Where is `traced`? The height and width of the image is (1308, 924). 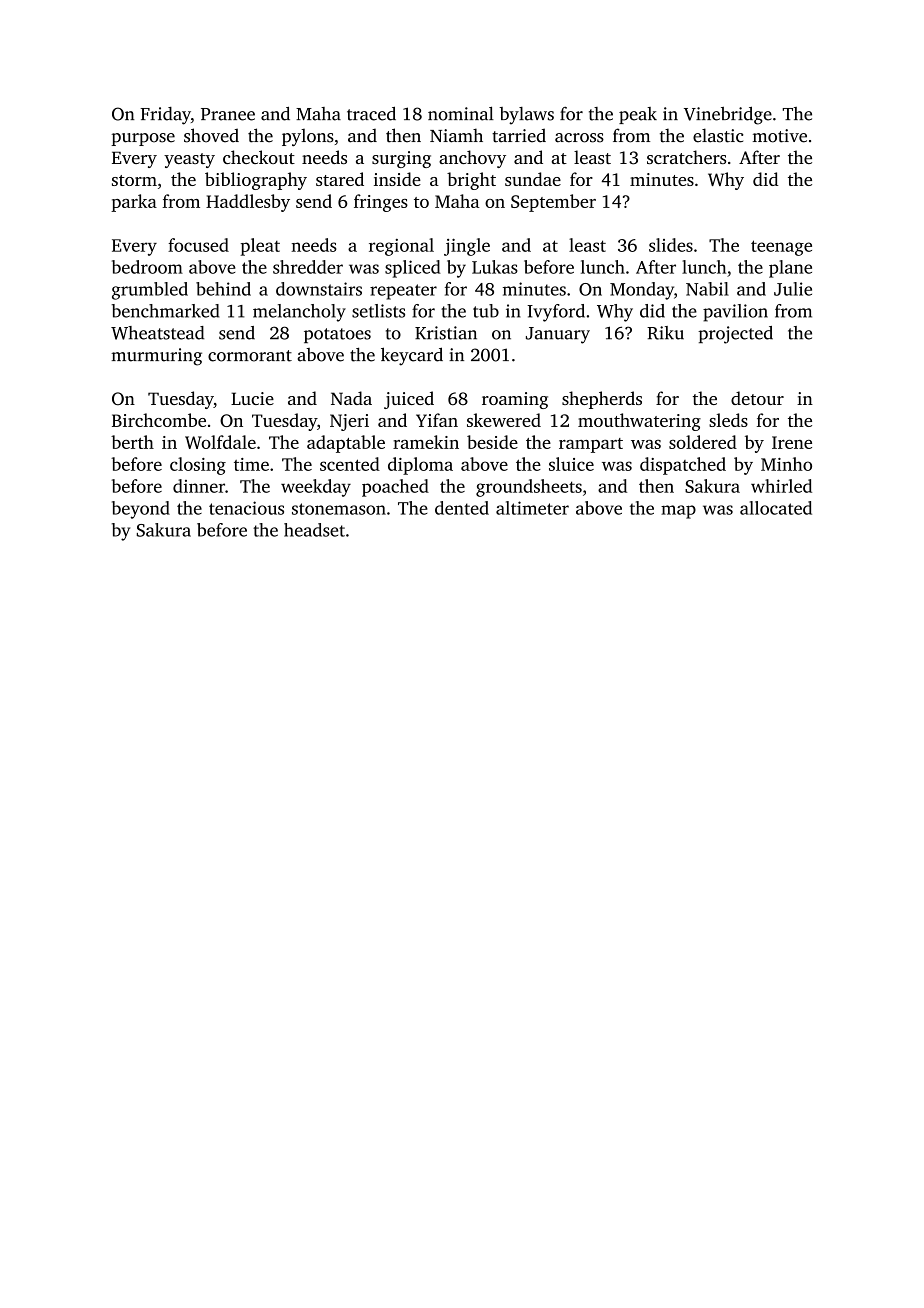 traced is located at coordinates (371, 113).
